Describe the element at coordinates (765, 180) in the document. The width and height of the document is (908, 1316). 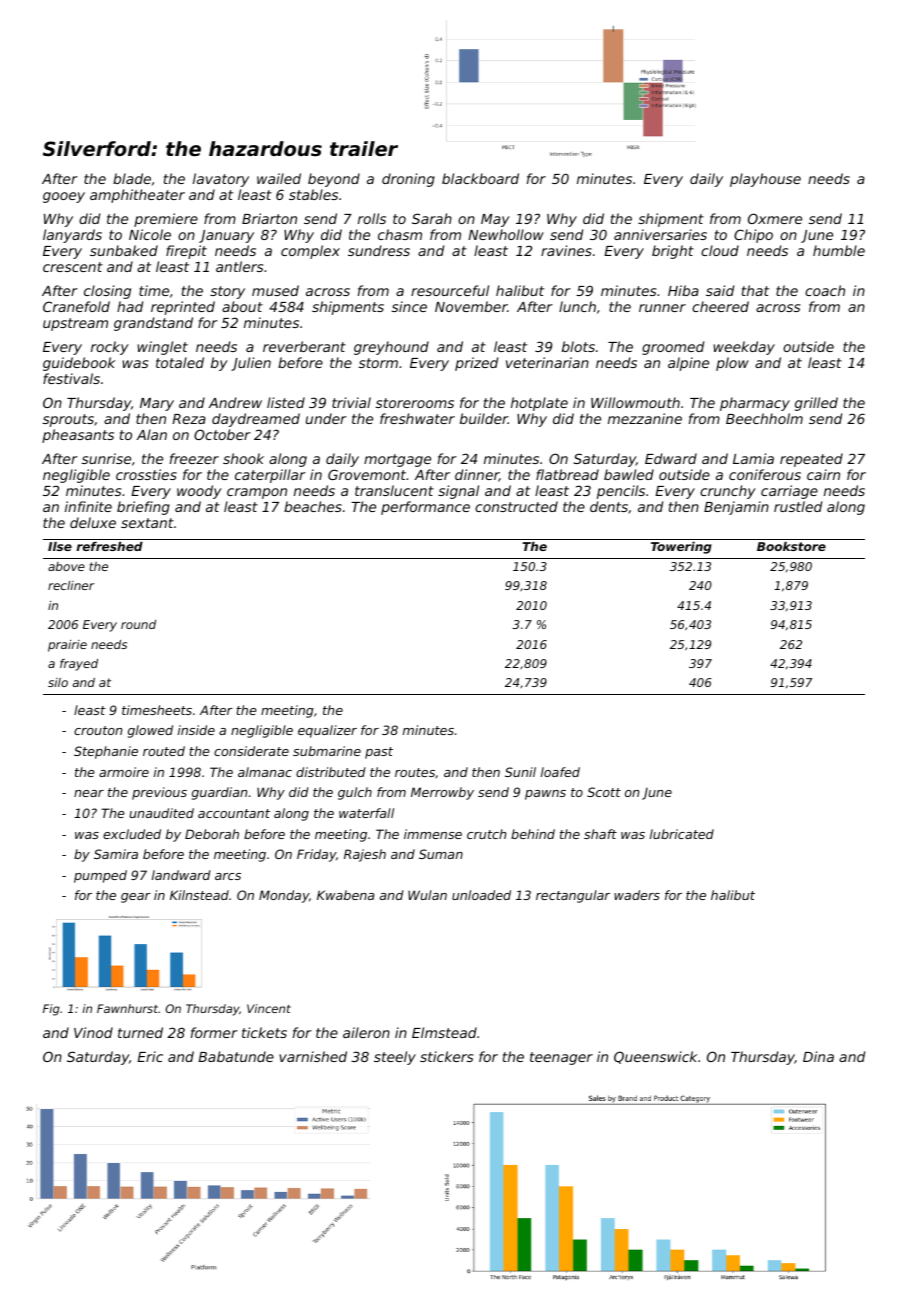
I see `playhouse` at that location.
